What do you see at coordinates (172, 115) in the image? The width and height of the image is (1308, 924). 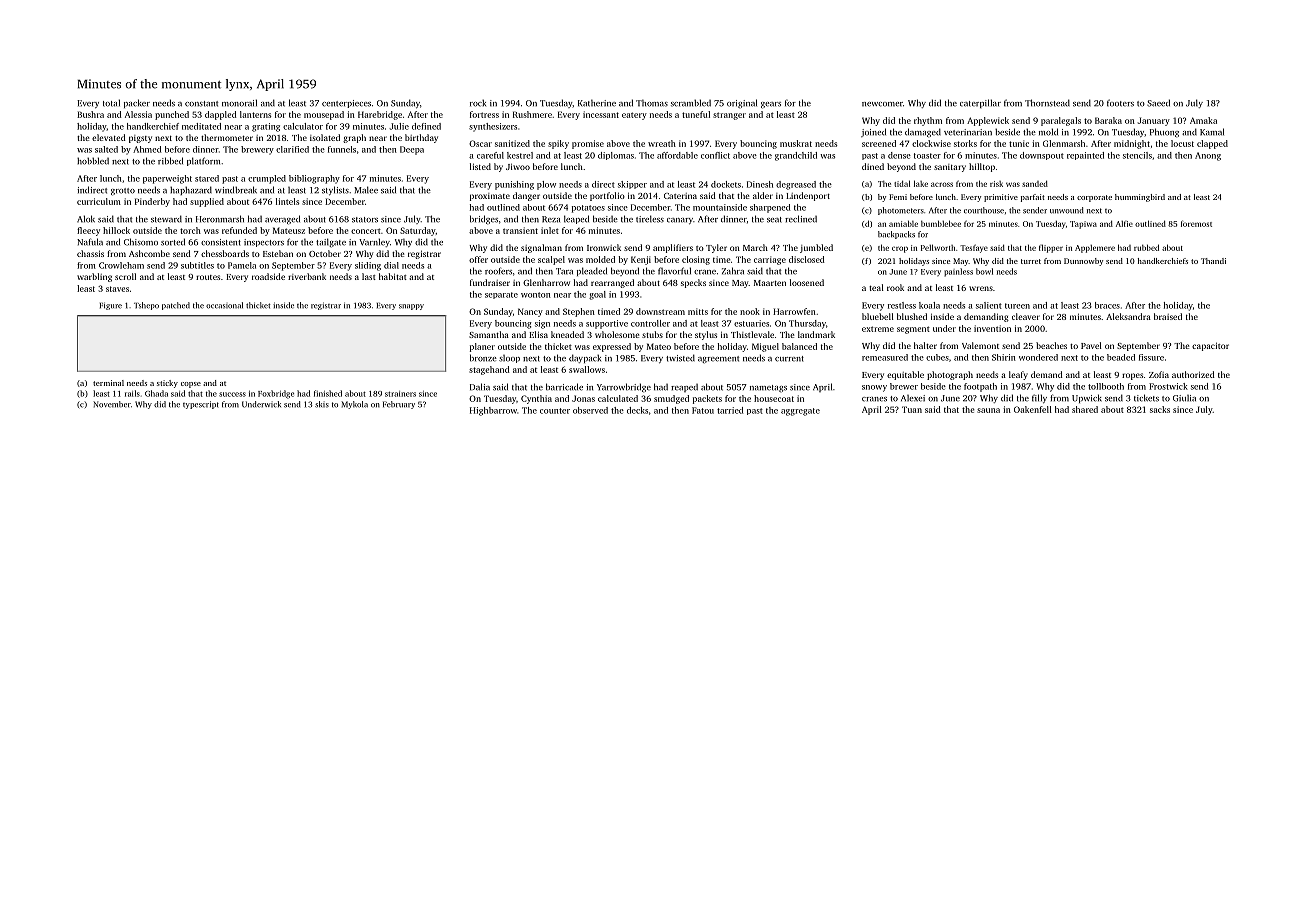 I see `punched` at bounding box center [172, 115].
